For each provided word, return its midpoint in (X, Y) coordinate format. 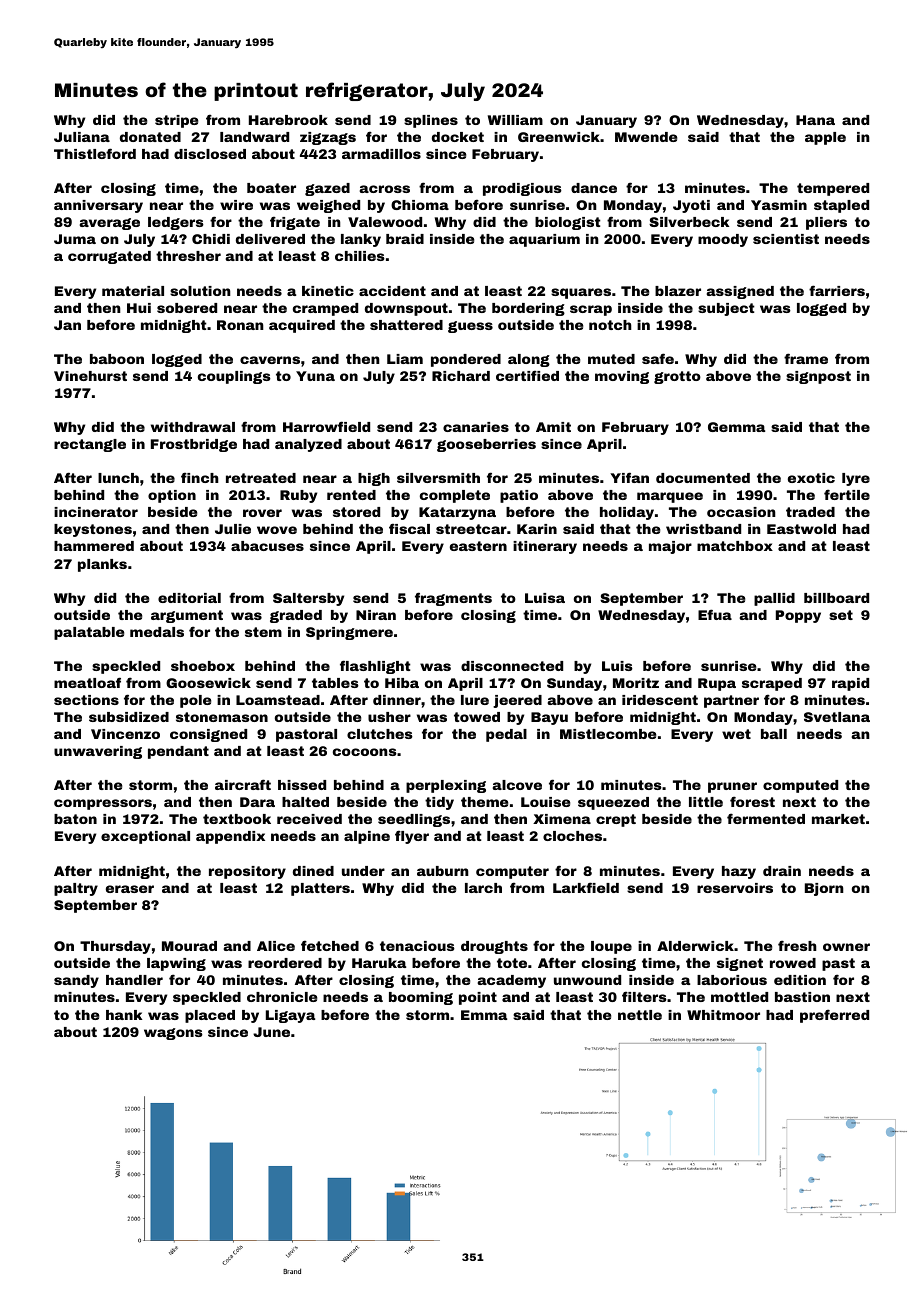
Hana (815, 120)
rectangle (90, 445)
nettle (640, 1015)
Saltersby (308, 599)
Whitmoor (723, 1015)
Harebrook (288, 120)
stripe (176, 121)
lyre (856, 479)
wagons (173, 1034)
